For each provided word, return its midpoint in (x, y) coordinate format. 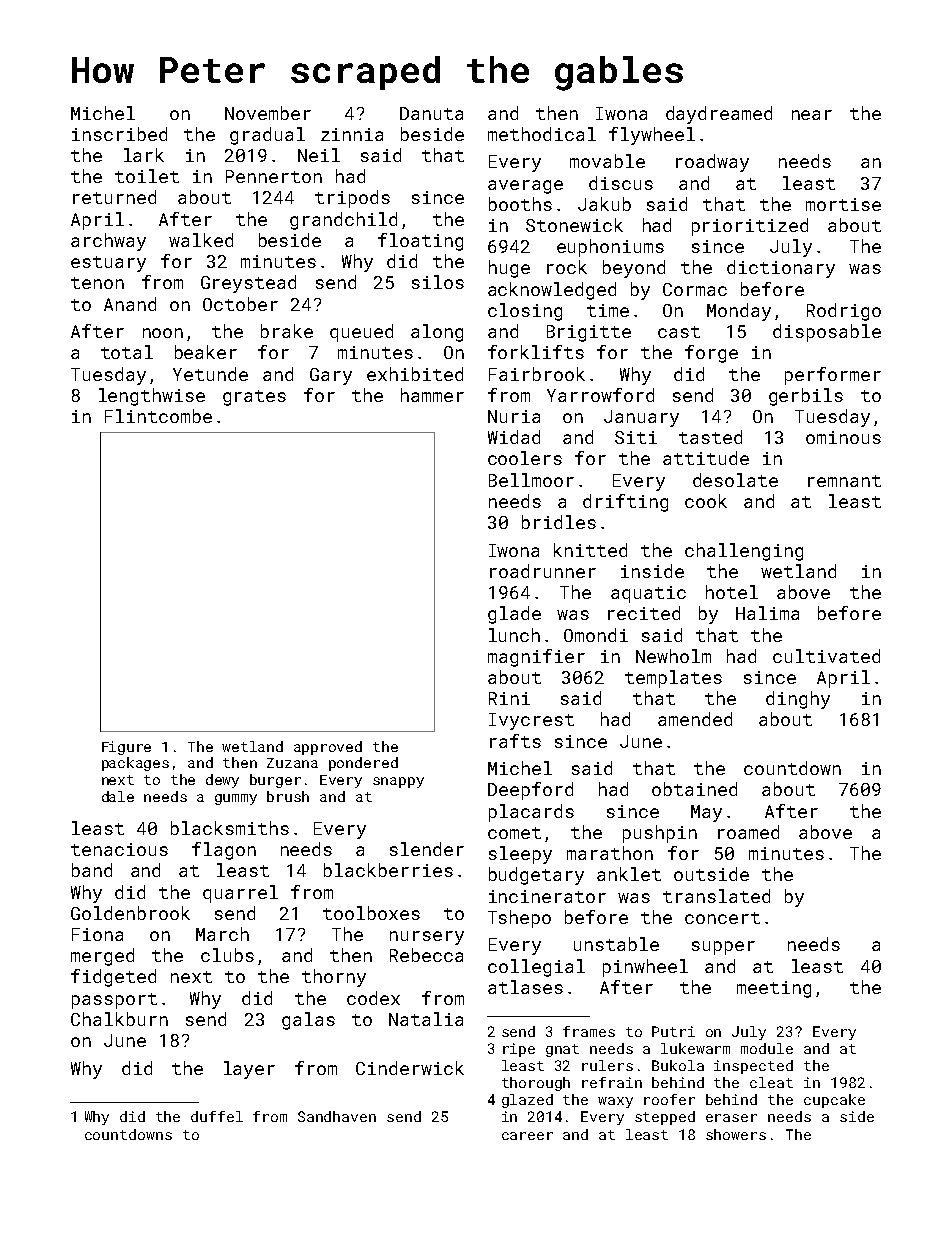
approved (328, 748)
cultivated (826, 656)
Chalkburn (119, 1019)
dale (118, 796)
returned (114, 197)
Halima (767, 613)
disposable (827, 333)
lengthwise (152, 397)
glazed (527, 1101)
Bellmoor (531, 480)
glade (514, 615)
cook (706, 501)
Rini (509, 698)
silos (438, 282)
